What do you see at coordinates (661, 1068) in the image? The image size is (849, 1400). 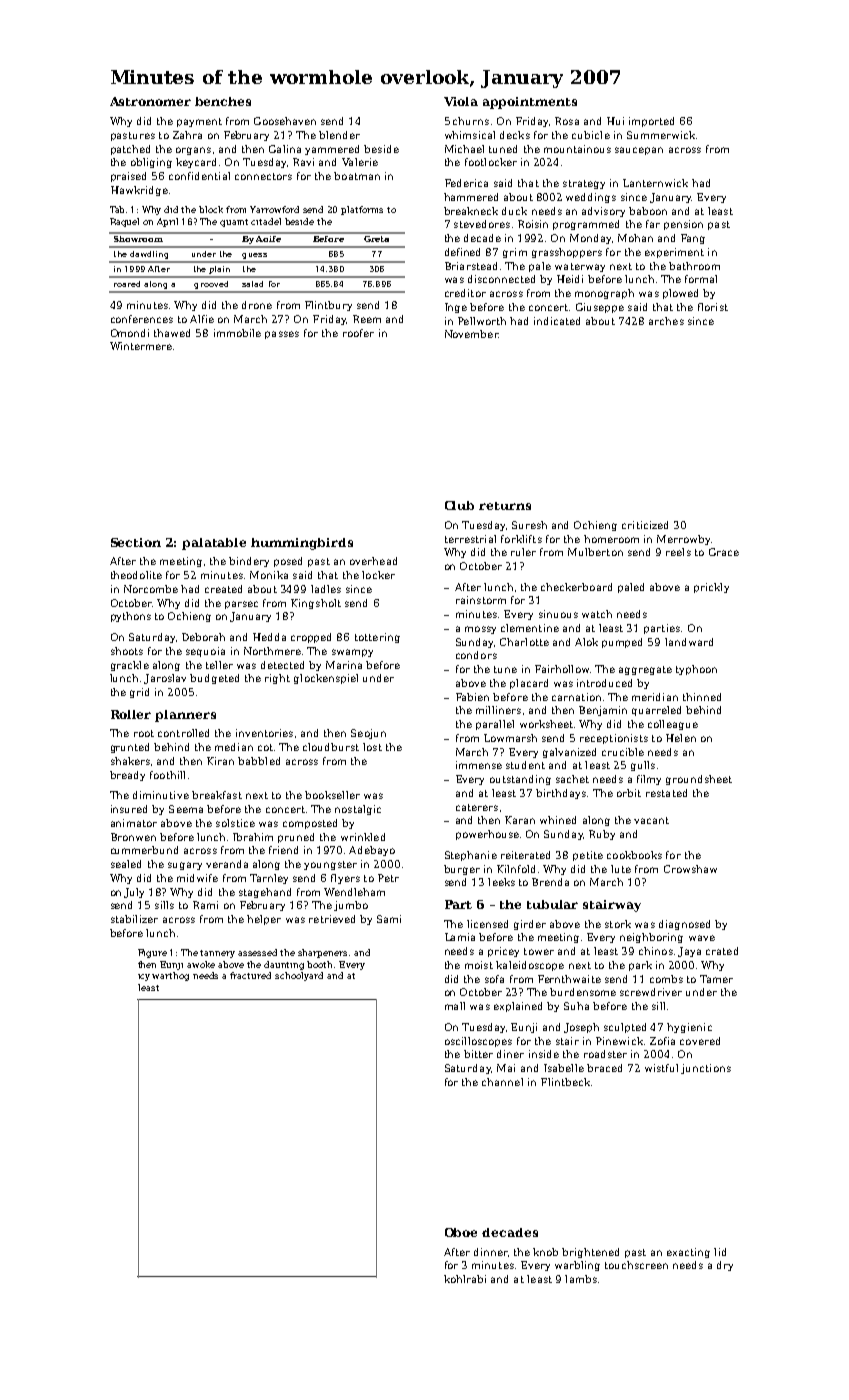 I see `wistful` at bounding box center [661, 1068].
